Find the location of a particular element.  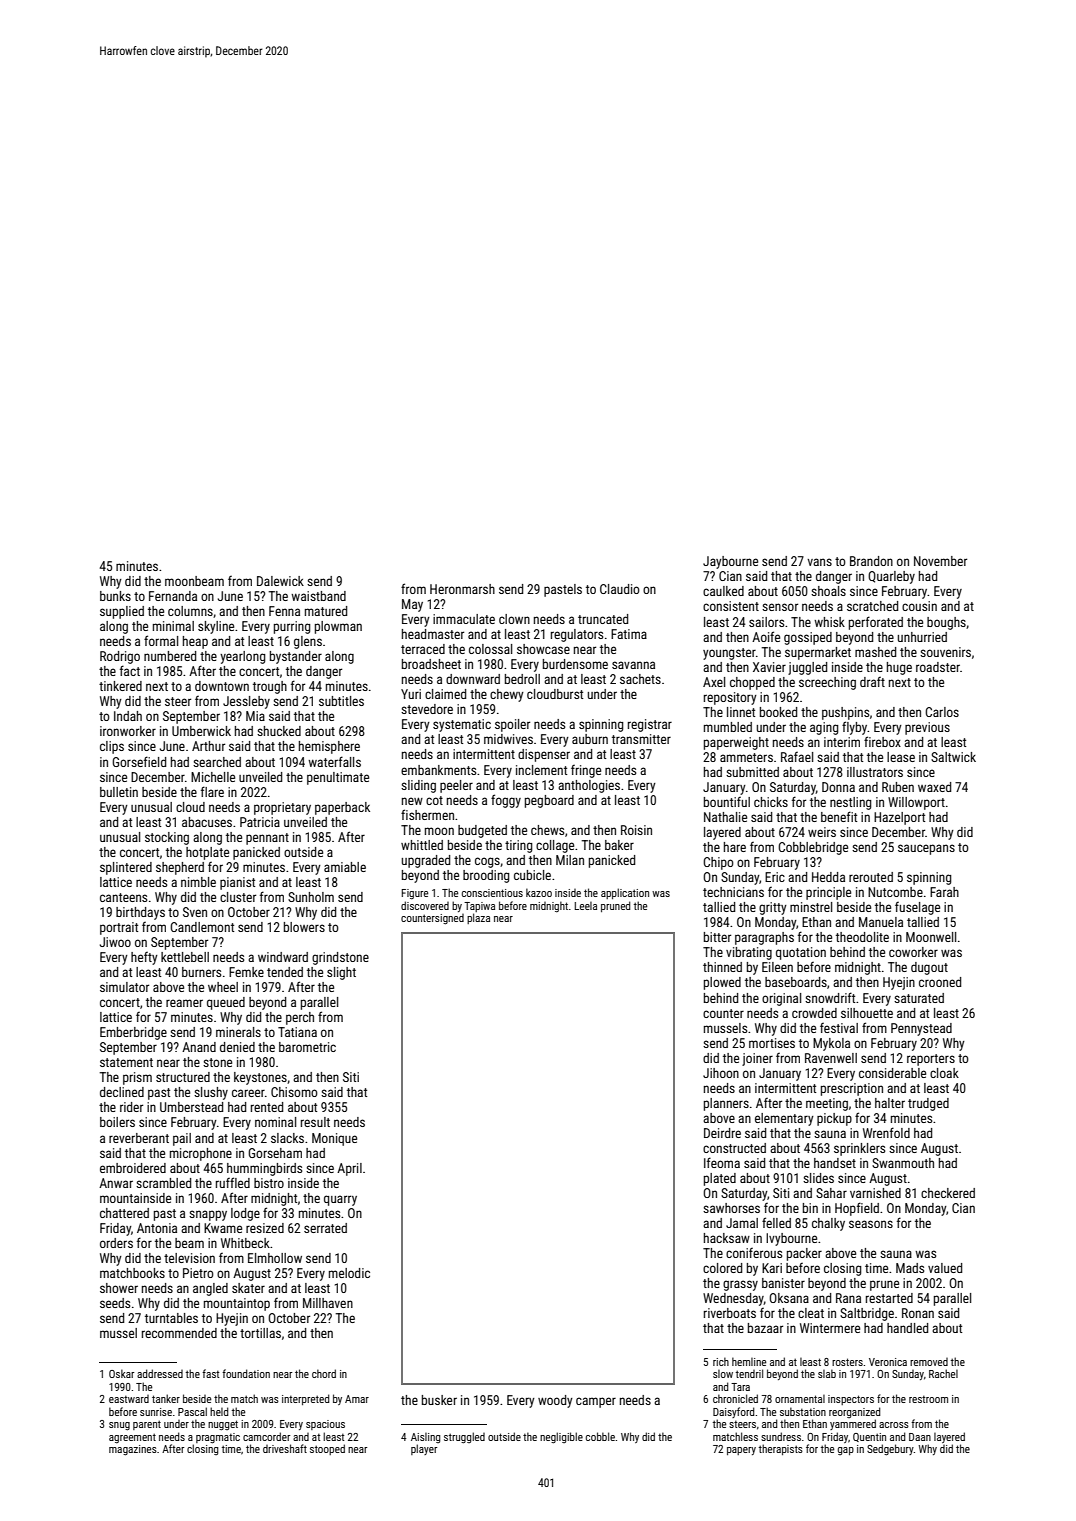

Heronmarsh is located at coordinates (462, 589).
